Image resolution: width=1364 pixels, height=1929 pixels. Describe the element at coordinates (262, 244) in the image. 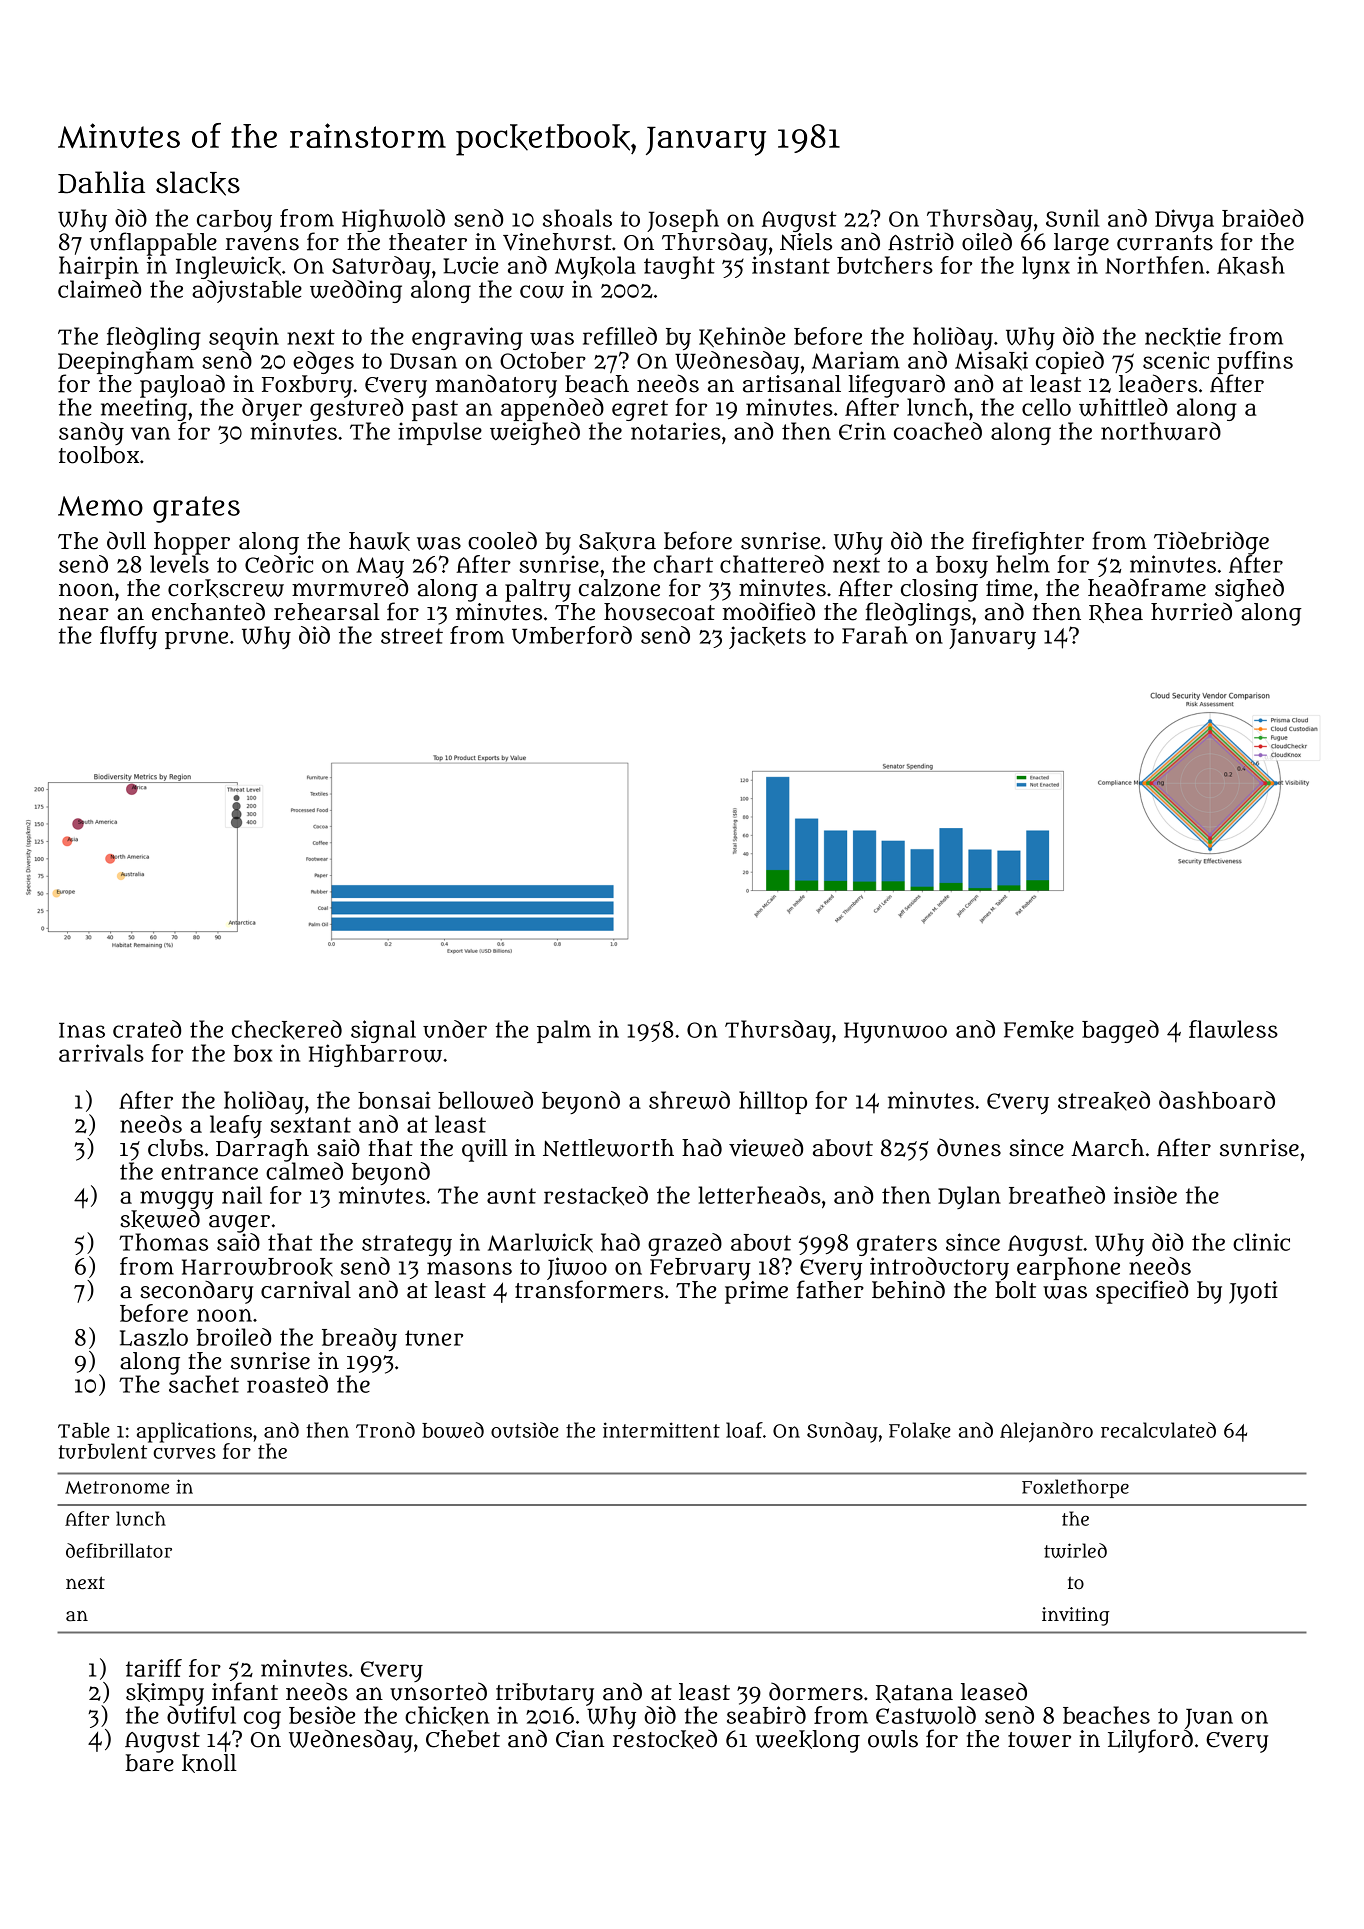

I see `ravens` at that location.
